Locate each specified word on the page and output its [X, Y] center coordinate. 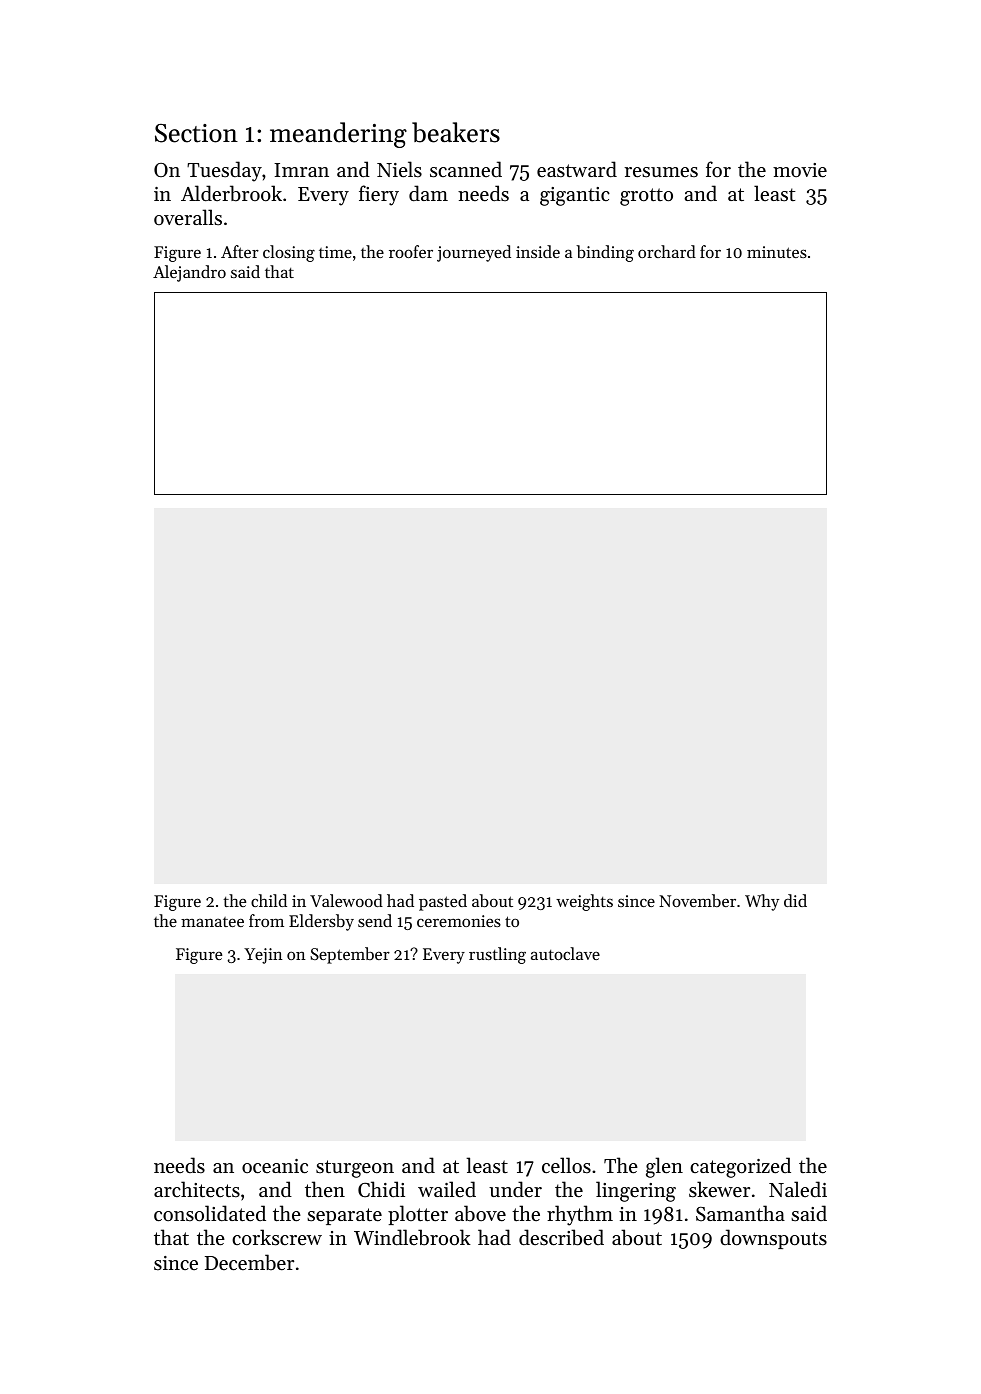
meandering [338, 135]
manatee [212, 922]
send [375, 920]
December [249, 1262]
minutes [777, 252]
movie [800, 170]
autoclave [565, 953]
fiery [379, 195]
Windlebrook [412, 1237]
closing [289, 253]
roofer [411, 251]
